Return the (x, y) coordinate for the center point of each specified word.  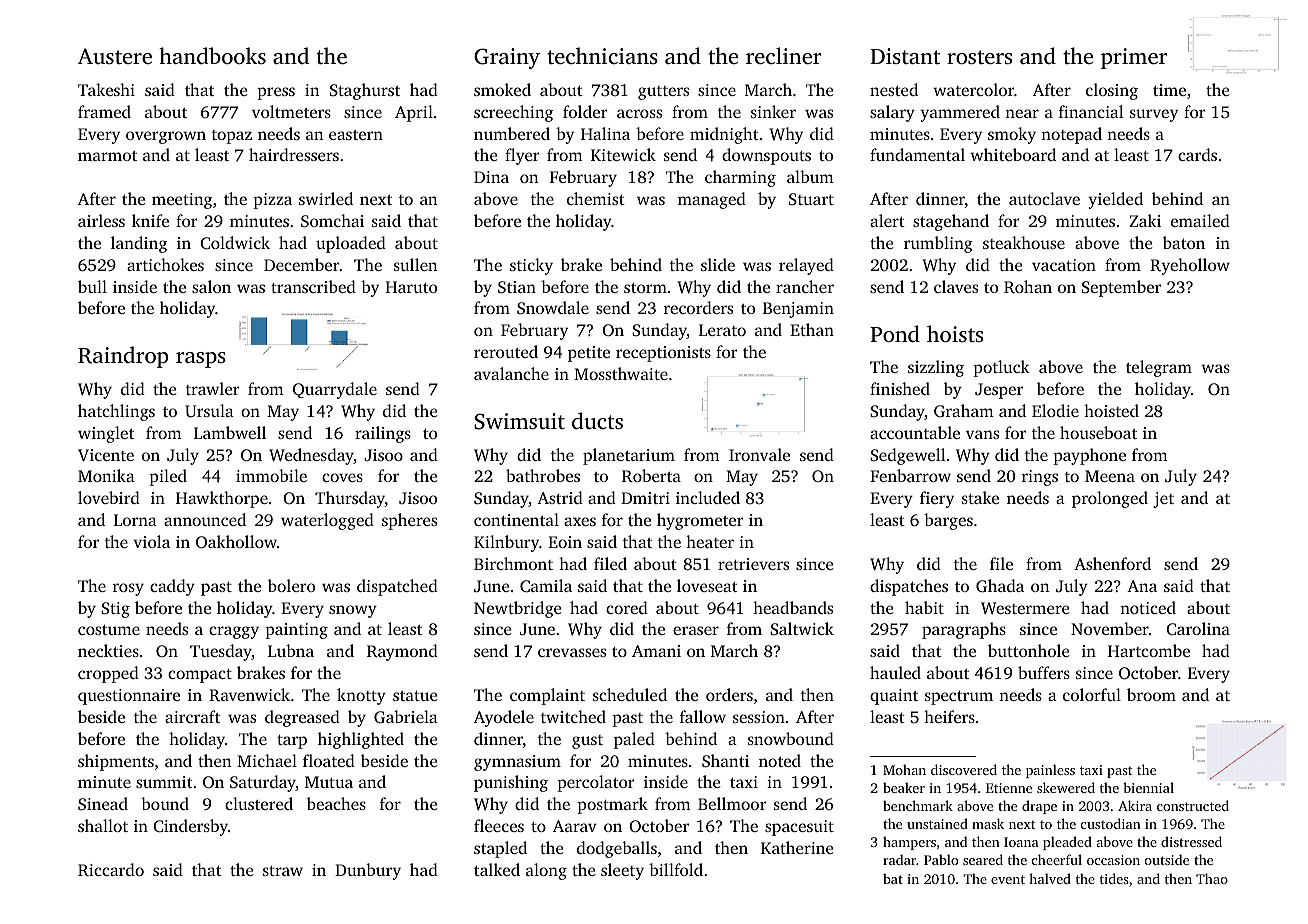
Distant (905, 56)
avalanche (511, 373)
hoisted (1111, 410)
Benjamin (798, 310)
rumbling (938, 244)
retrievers (753, 564)
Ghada (1000, 586)
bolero (291, 585)
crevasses (572, 652)
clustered (259, 803)
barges (948, 521)
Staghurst (365, 91)
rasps (201, 360)
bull (92, 286)
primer (1134, 58)
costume (109, 630)
